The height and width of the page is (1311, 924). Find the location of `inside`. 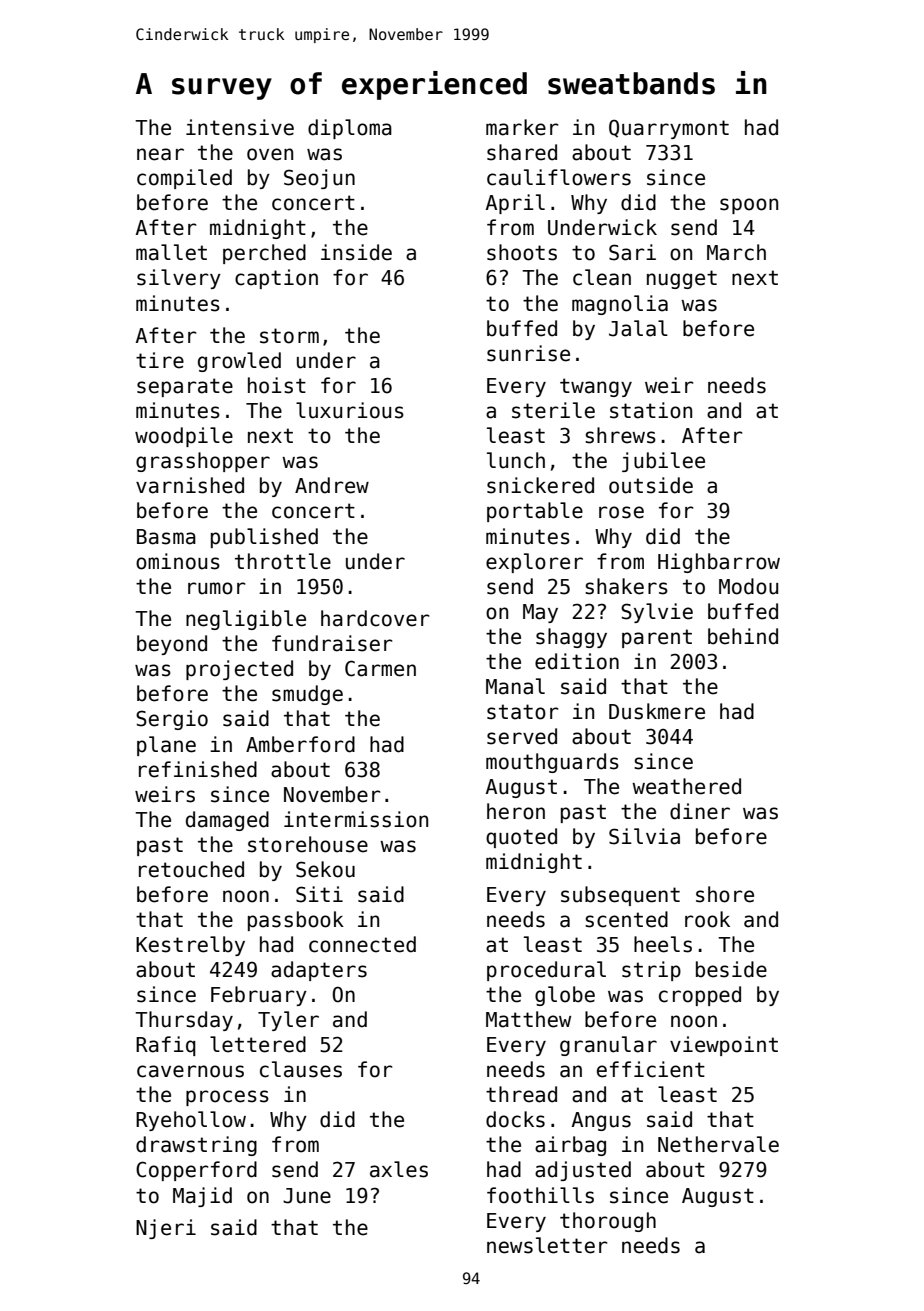

inside is located at coordinates (356, 252).
